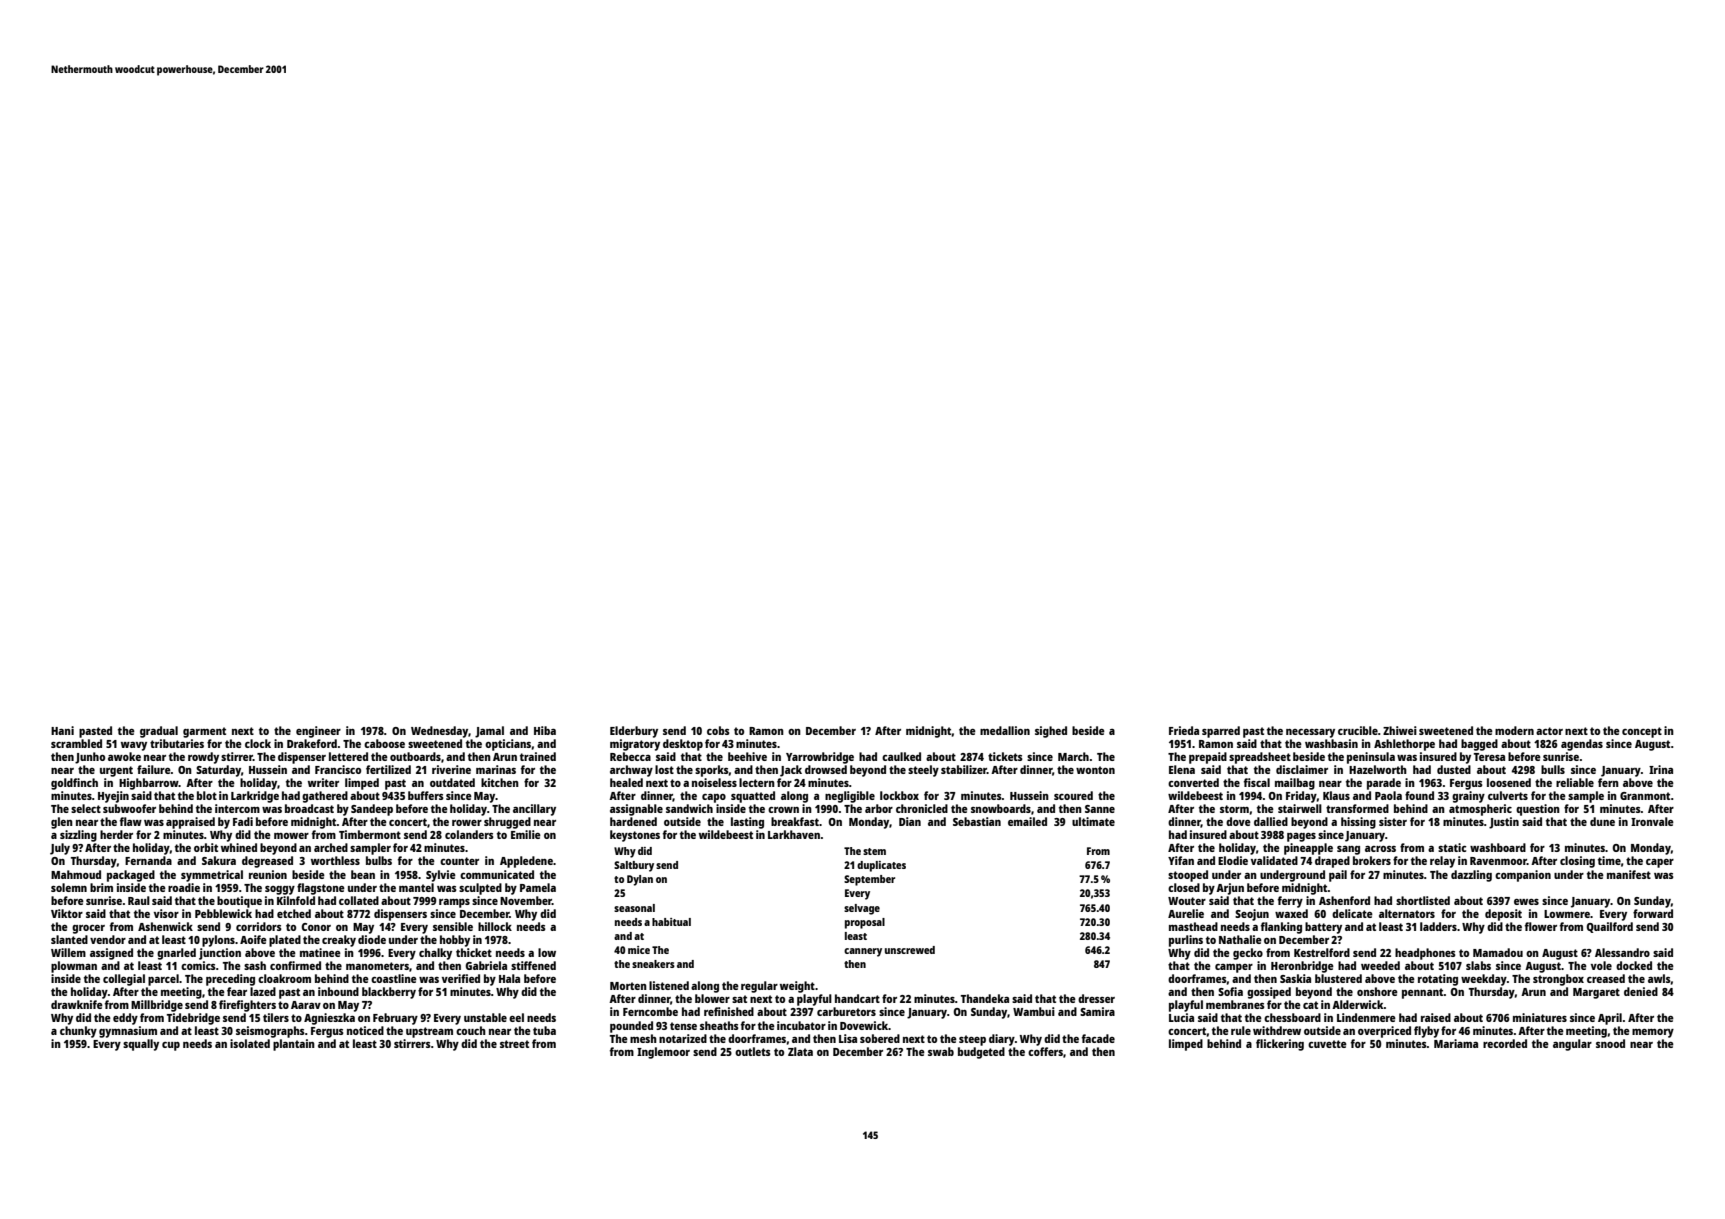 This screenshot has height=1219, width=1725. I want to click on Samira, so click(1097, 1011).
